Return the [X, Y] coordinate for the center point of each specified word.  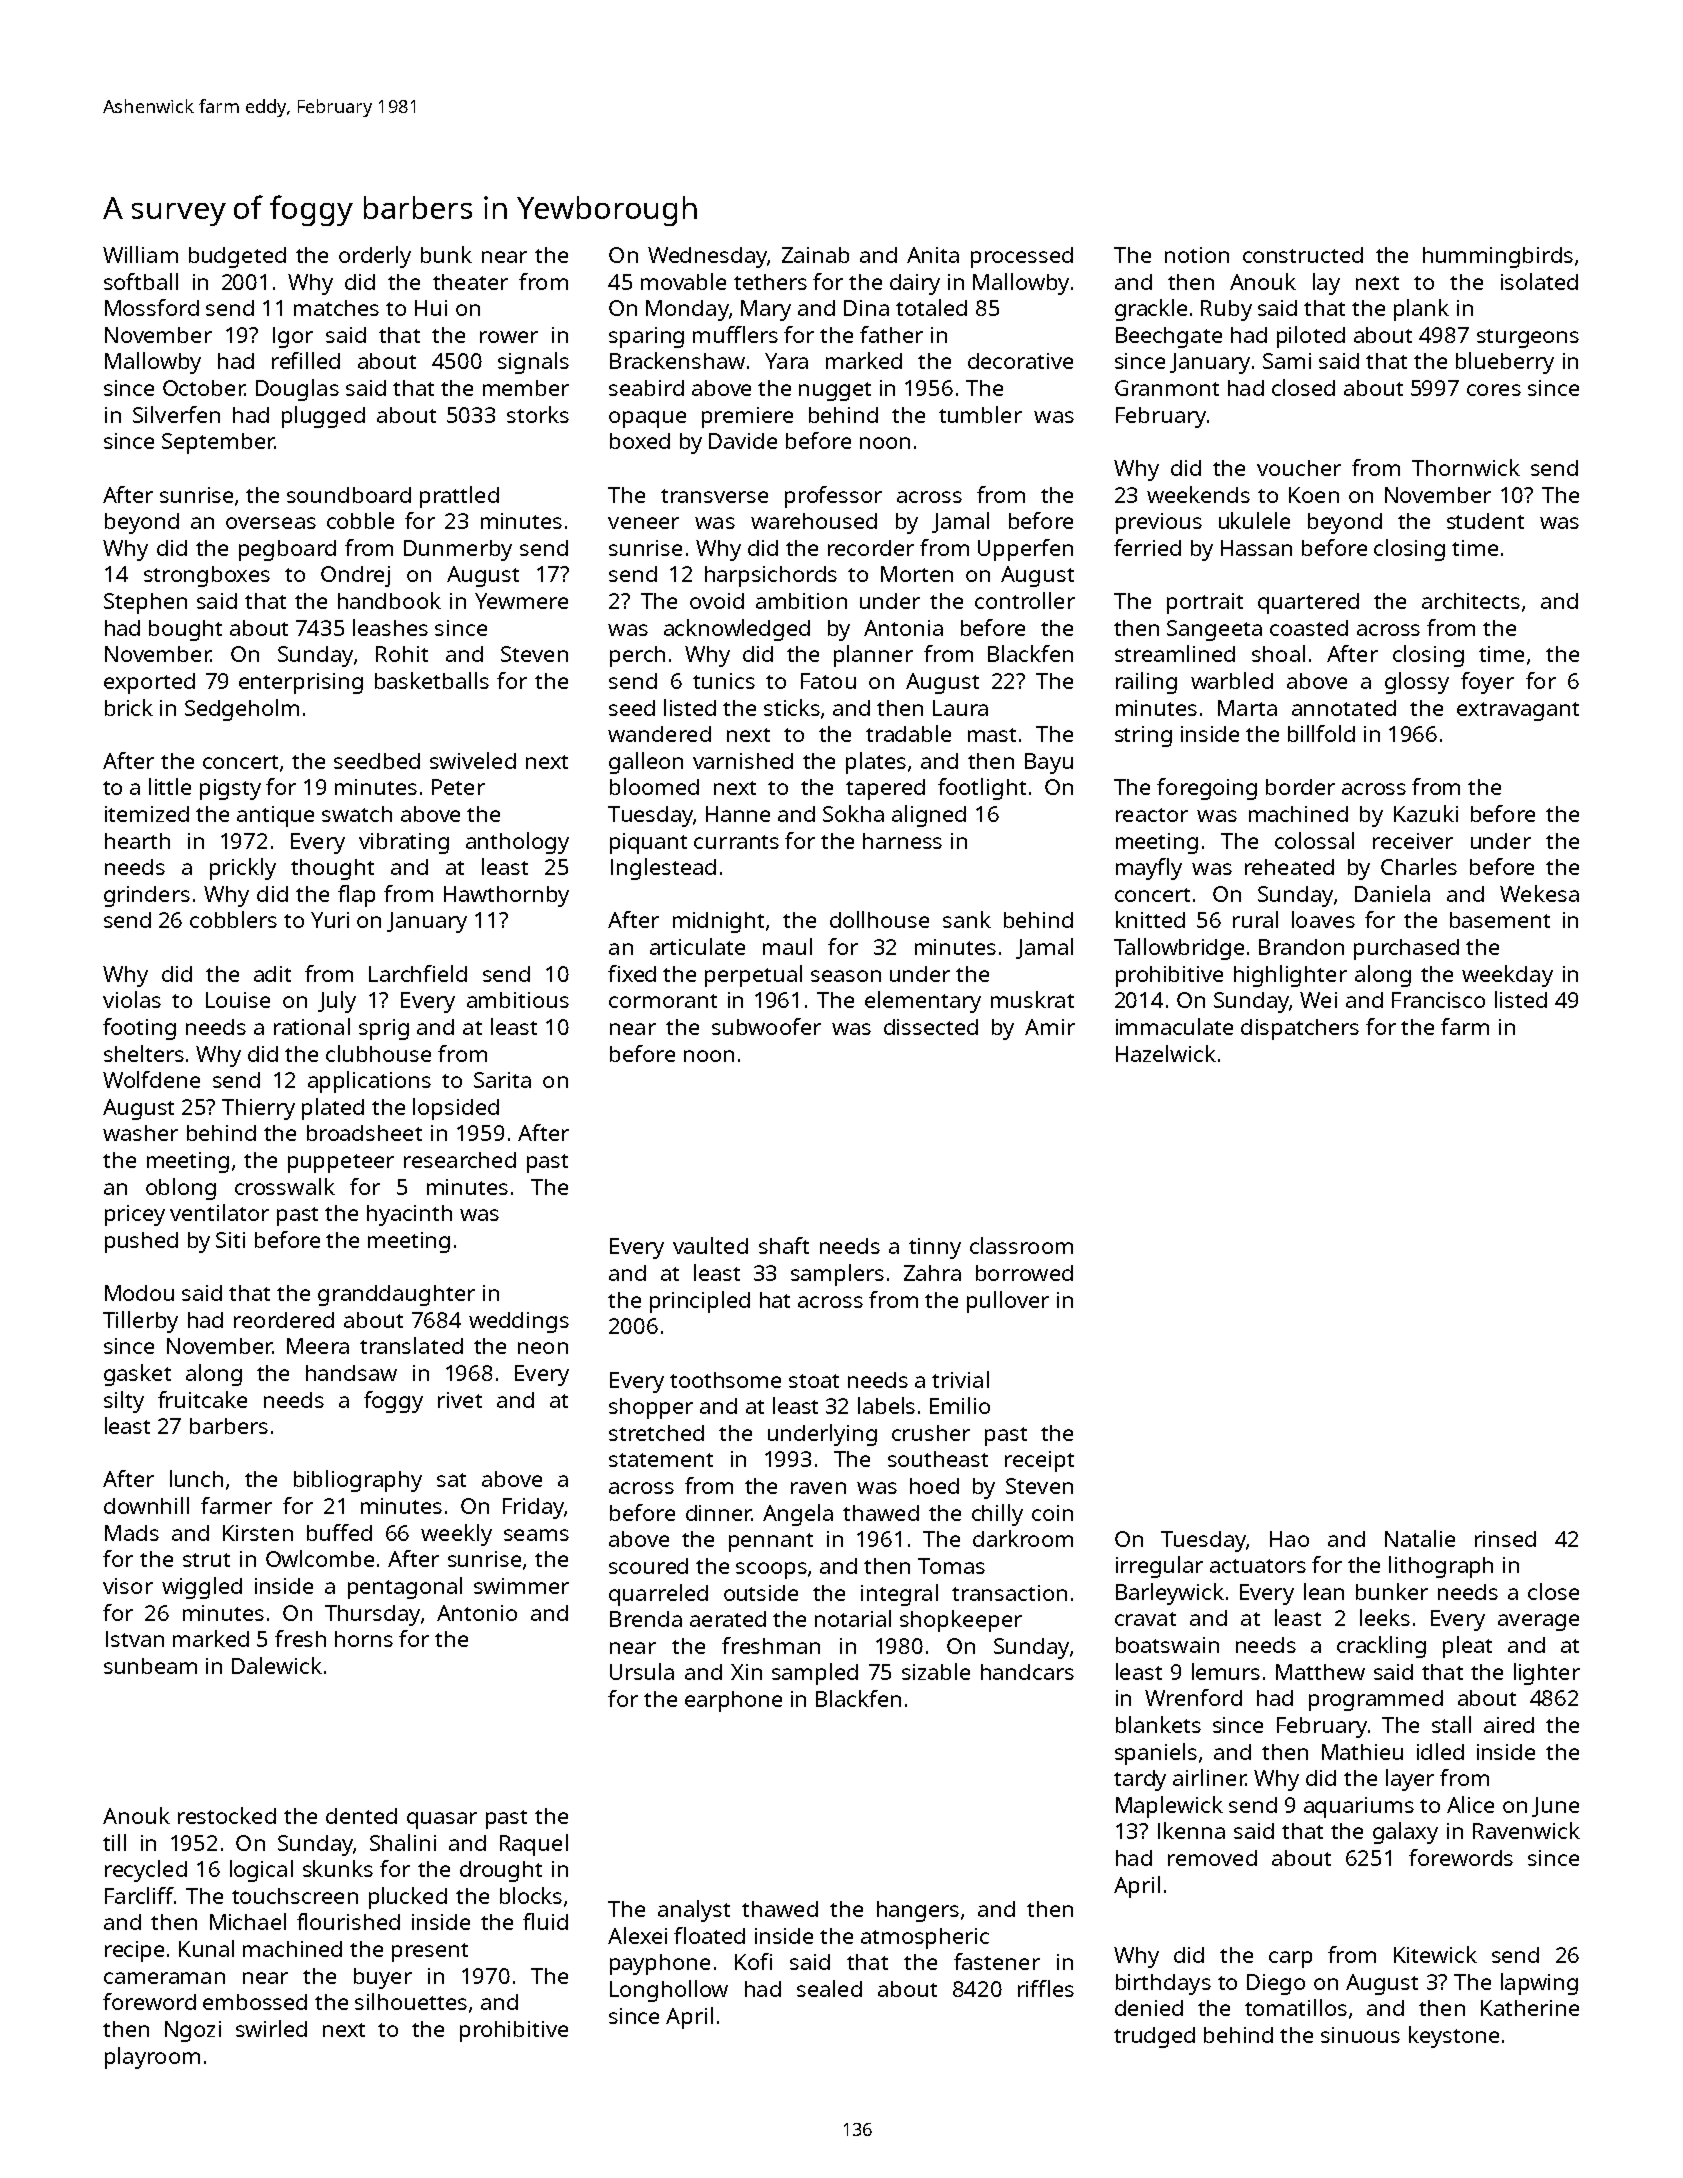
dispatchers [1300, 1029]
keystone [1454, 2037]
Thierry [258, 1109]
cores [1494, 390]
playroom [152, 2058]
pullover [1008, 1302]
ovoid [717, 601]
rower [509, 337]
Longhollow [669, 1991]
